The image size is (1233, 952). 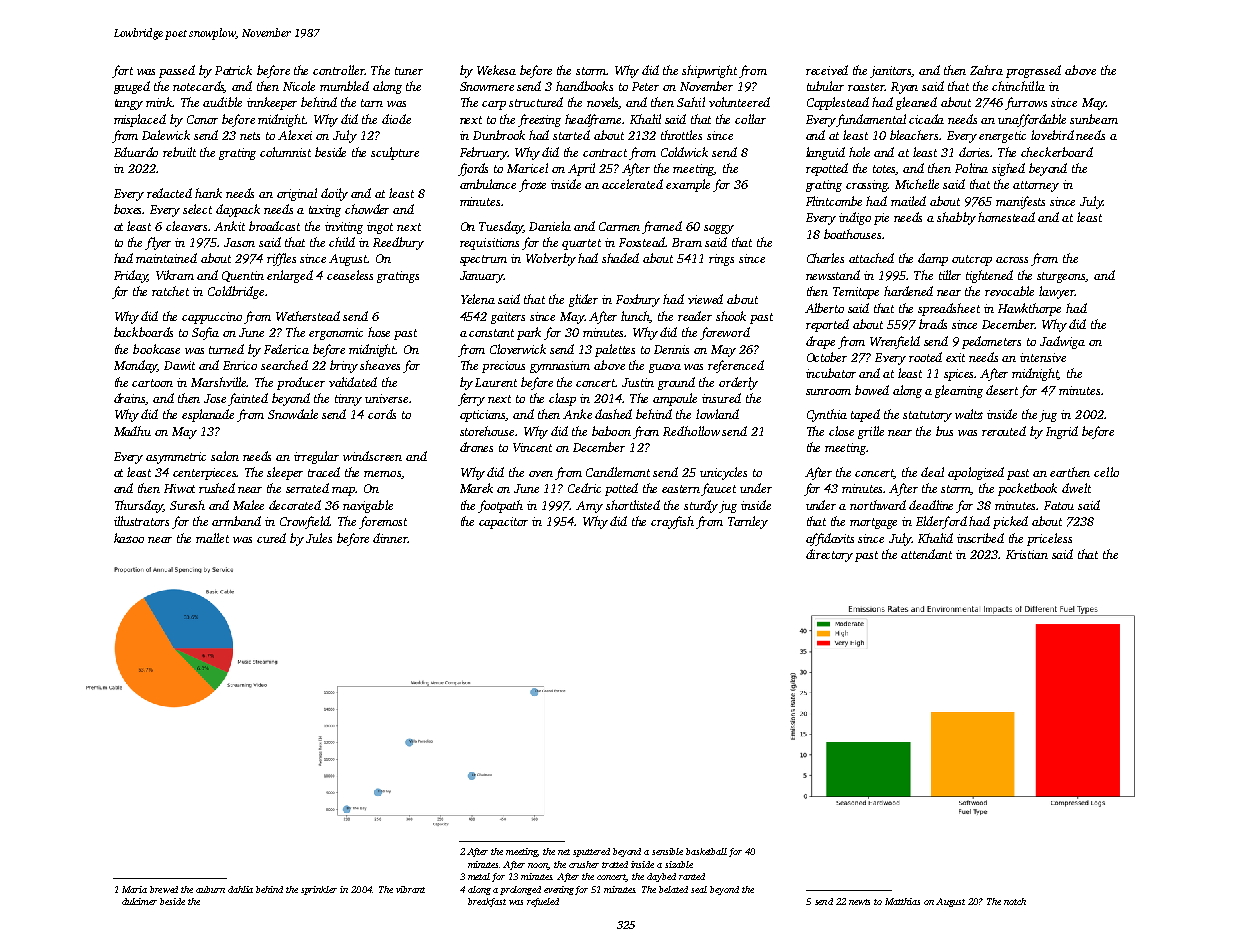 What do you see at coordinates (688, 185) in the document?
I see `example` at bounding box center [688, 185].
